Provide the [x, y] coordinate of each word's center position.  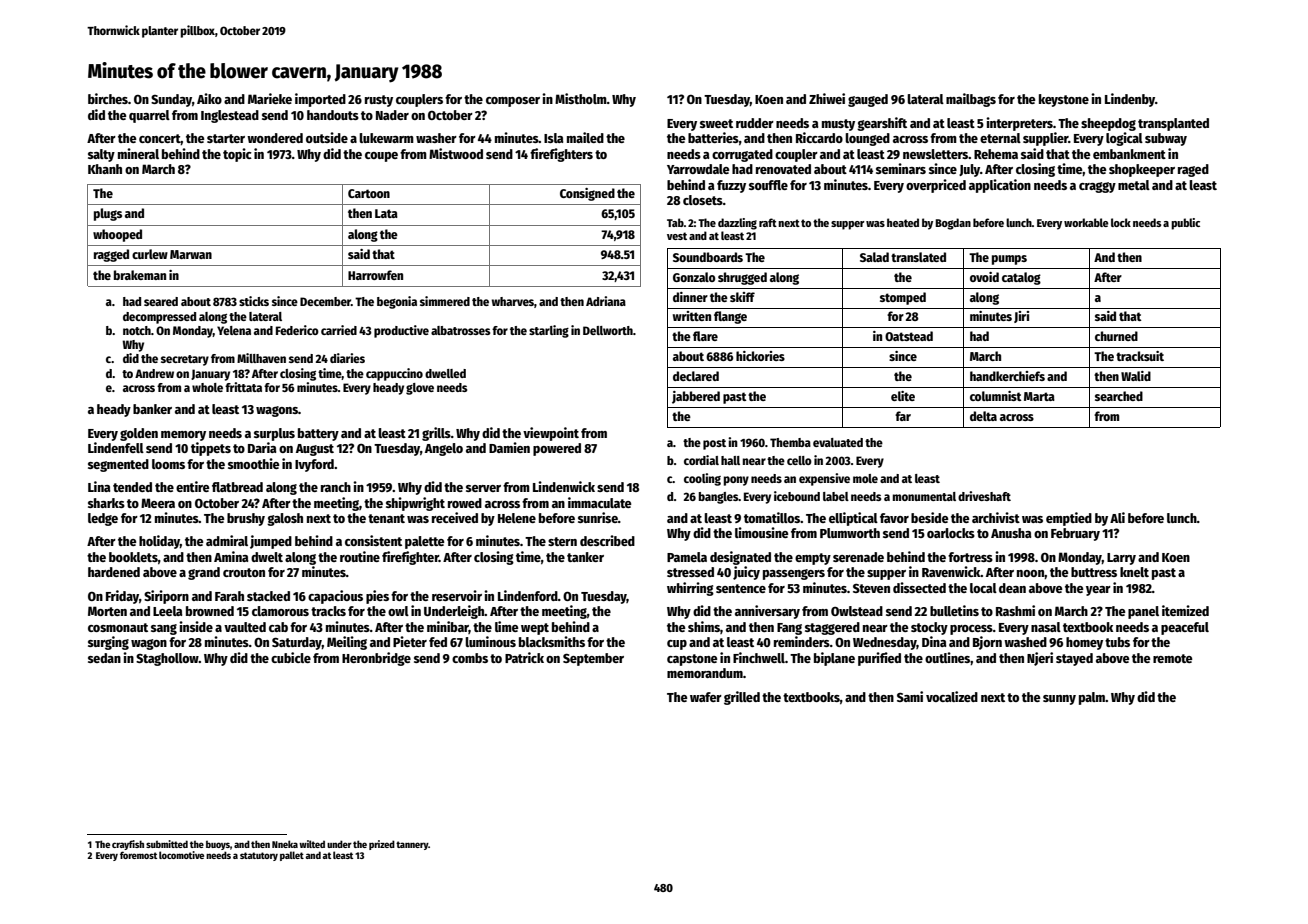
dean [1012, 588]
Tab [675, 222]
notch [137, 330]
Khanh [105, 169]
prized [382, 845]
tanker [585, 557]
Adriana [606, 301]
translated [918, 257]
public [1185, 224]
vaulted [245, 627]
